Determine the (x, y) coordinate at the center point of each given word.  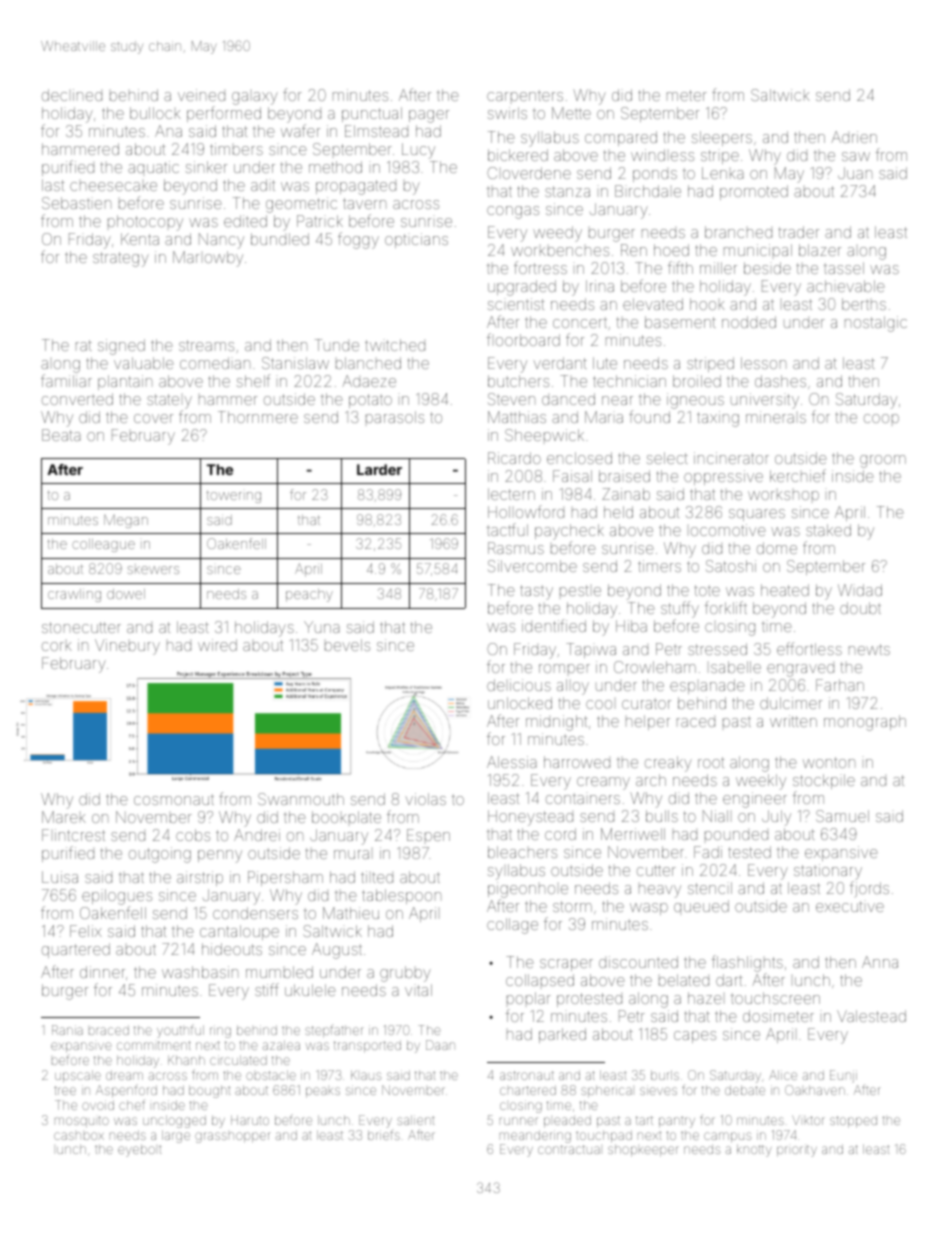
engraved (800, 670)
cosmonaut (174, 799)
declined (72, 95)
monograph (865, 723)
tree (65, 1090)
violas (425, 799)
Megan (126, 521)
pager (429, 116)
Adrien (854, 137)
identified (554, 625)
